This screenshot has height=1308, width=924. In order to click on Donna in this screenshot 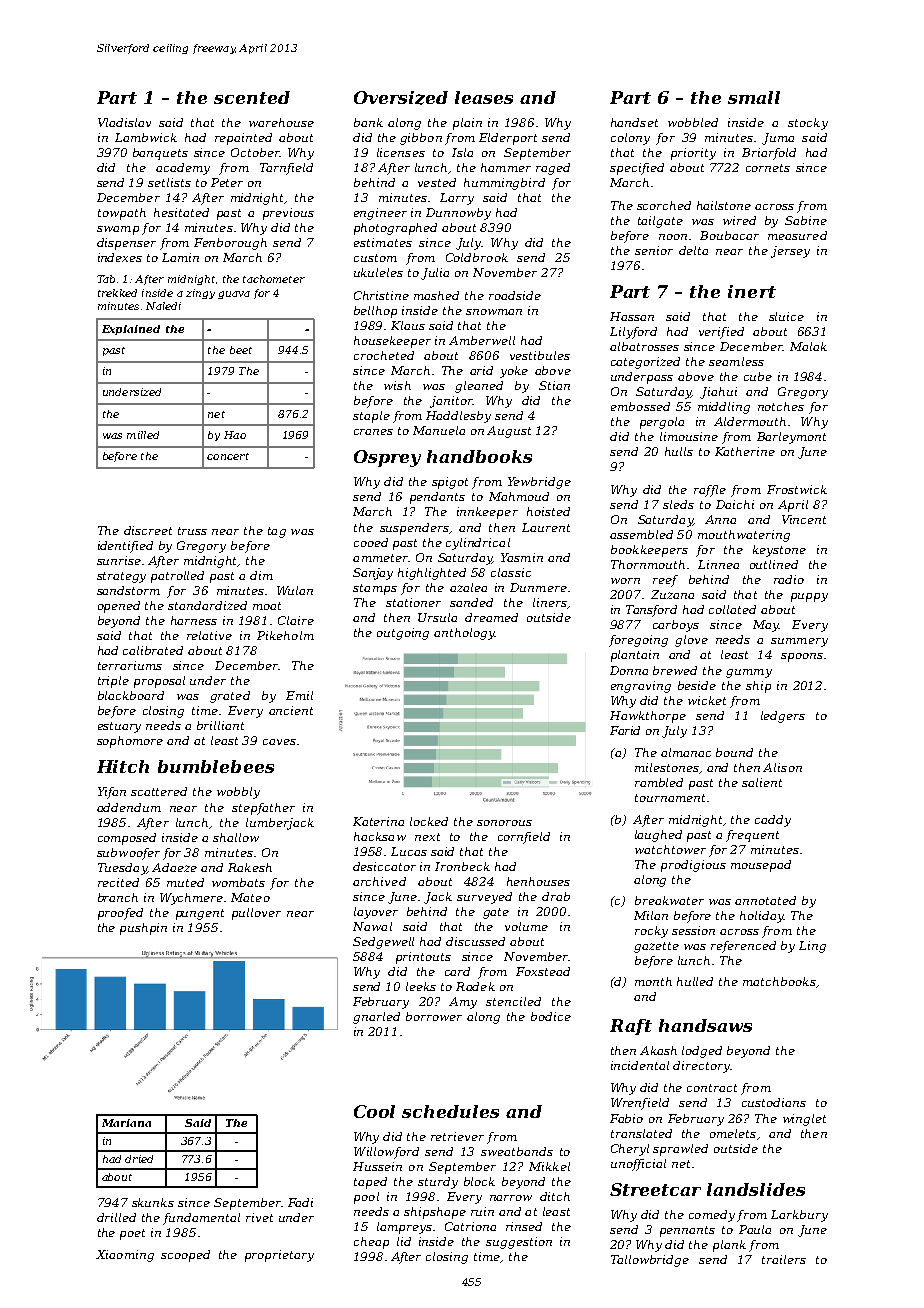, I will do `click(629, 670)`.
